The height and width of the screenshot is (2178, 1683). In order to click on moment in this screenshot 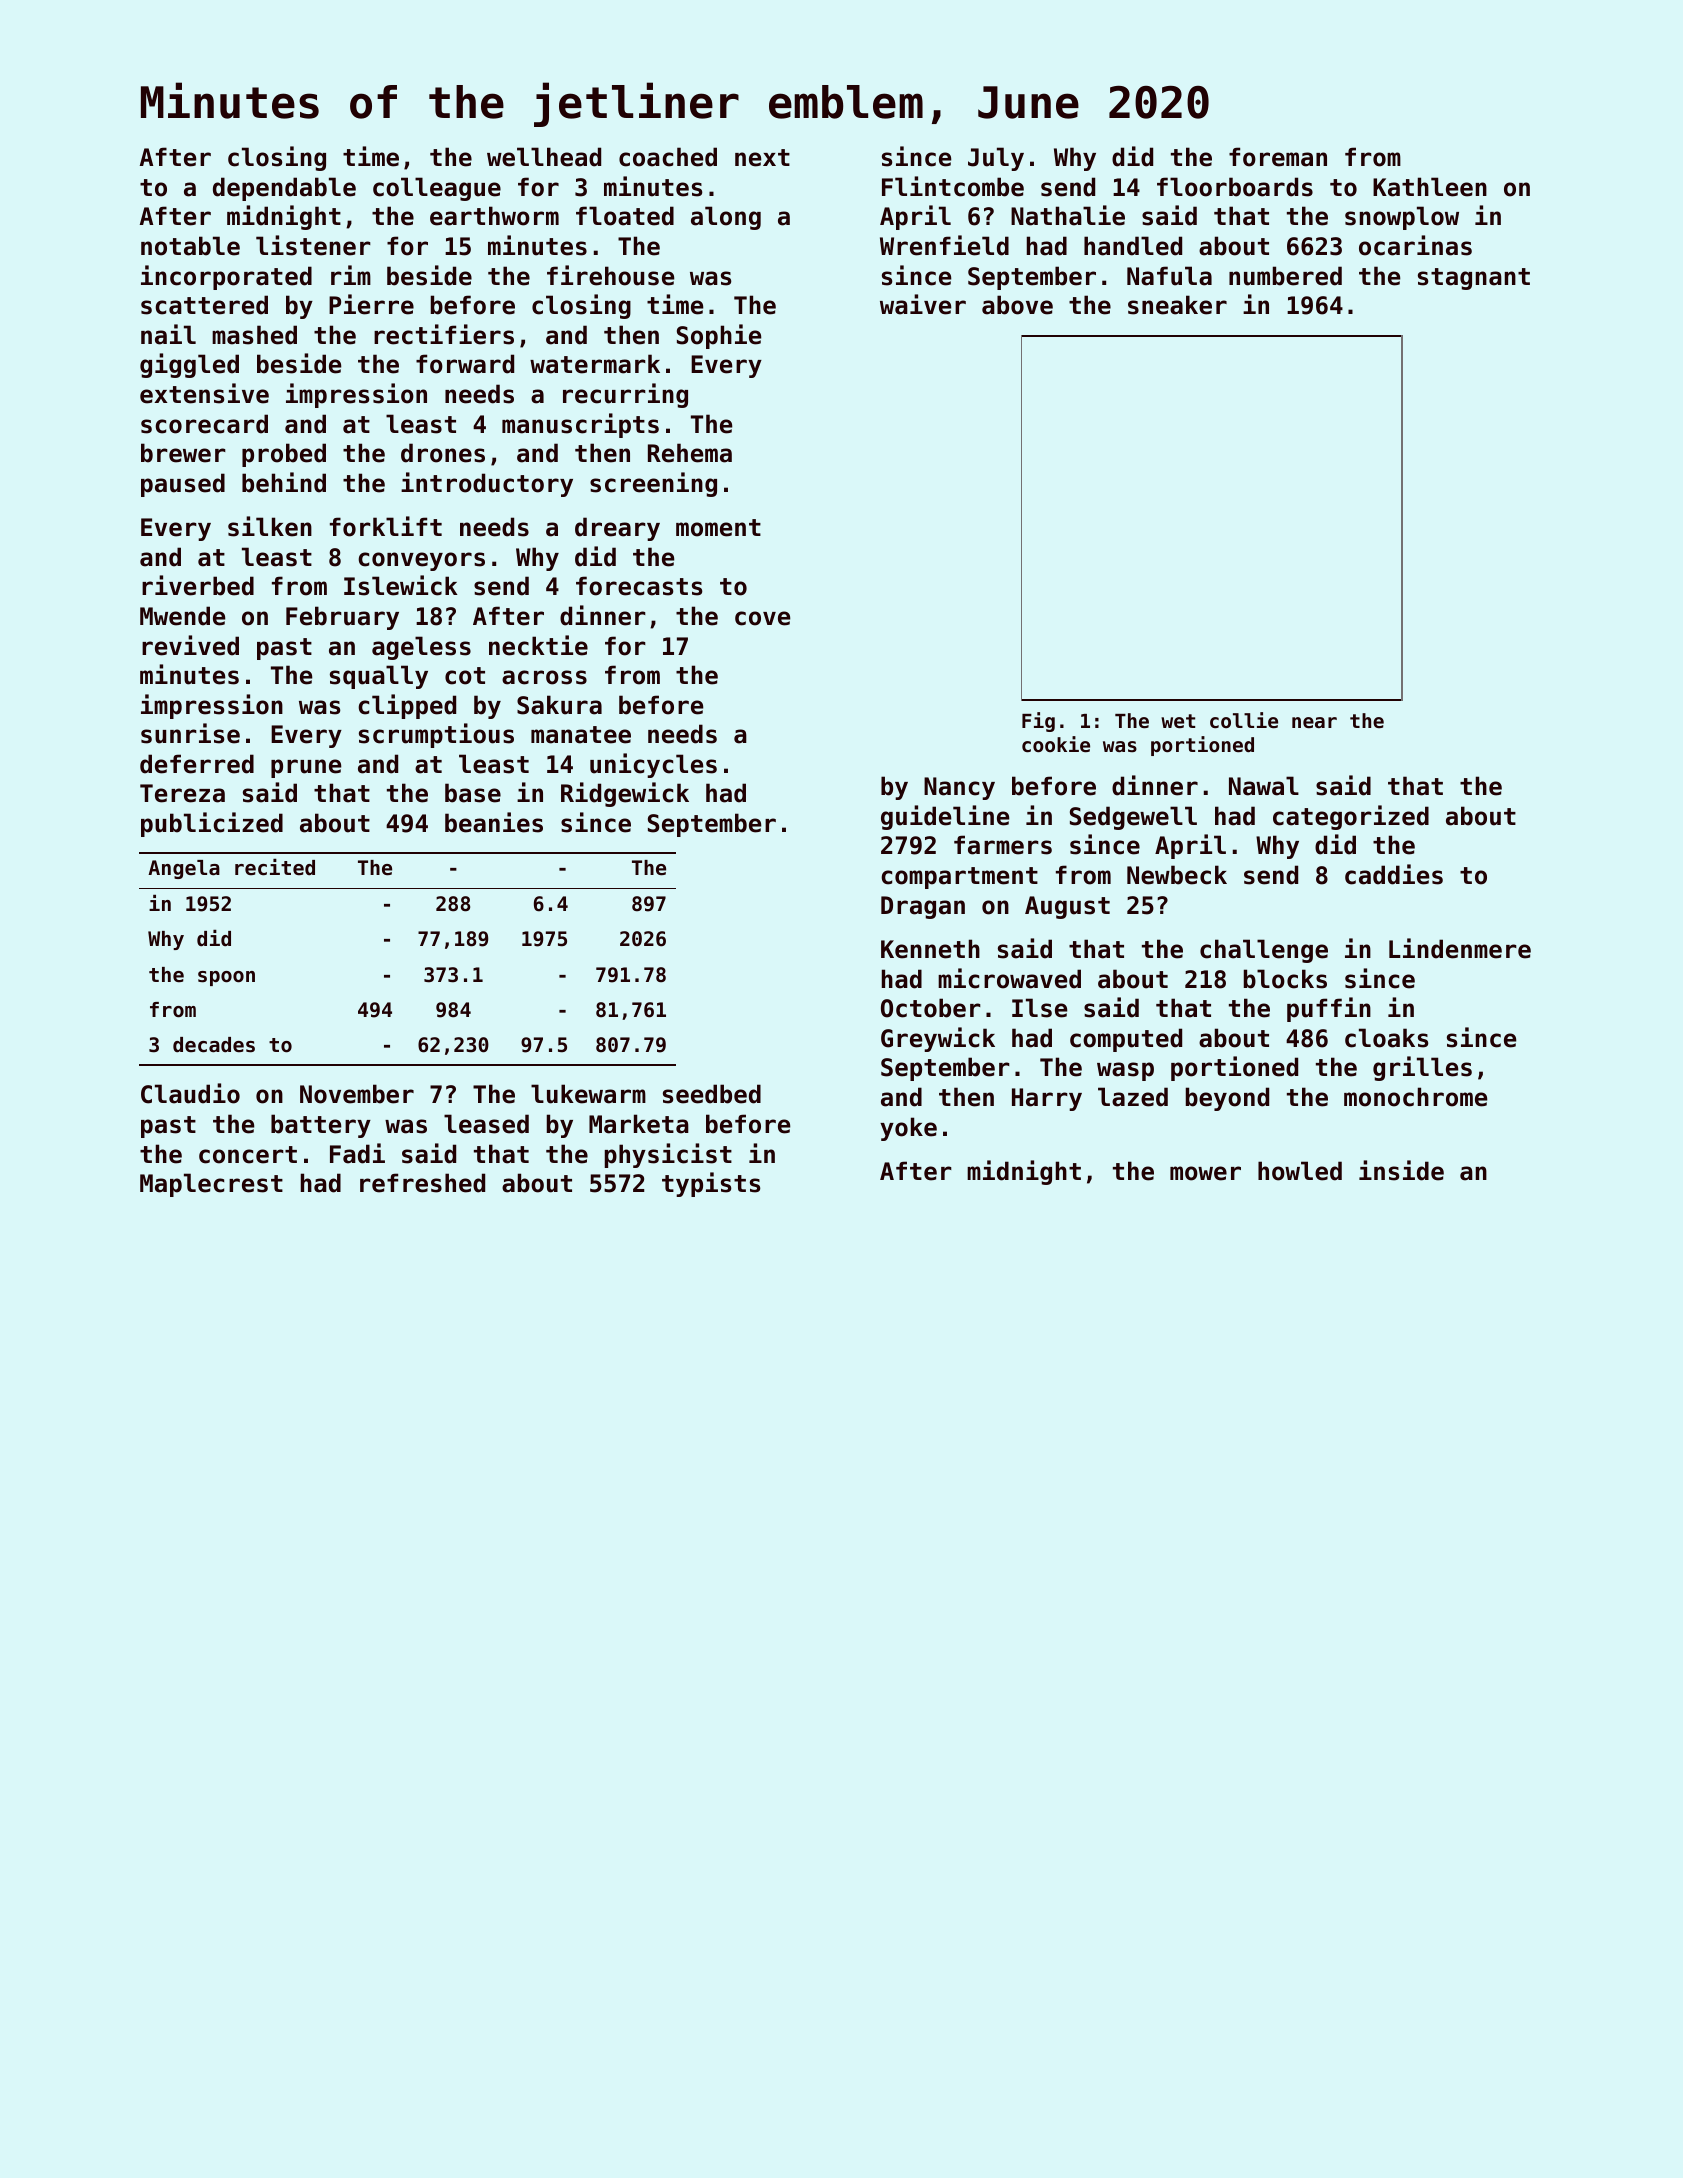, I will do `click(718, 528)`.
